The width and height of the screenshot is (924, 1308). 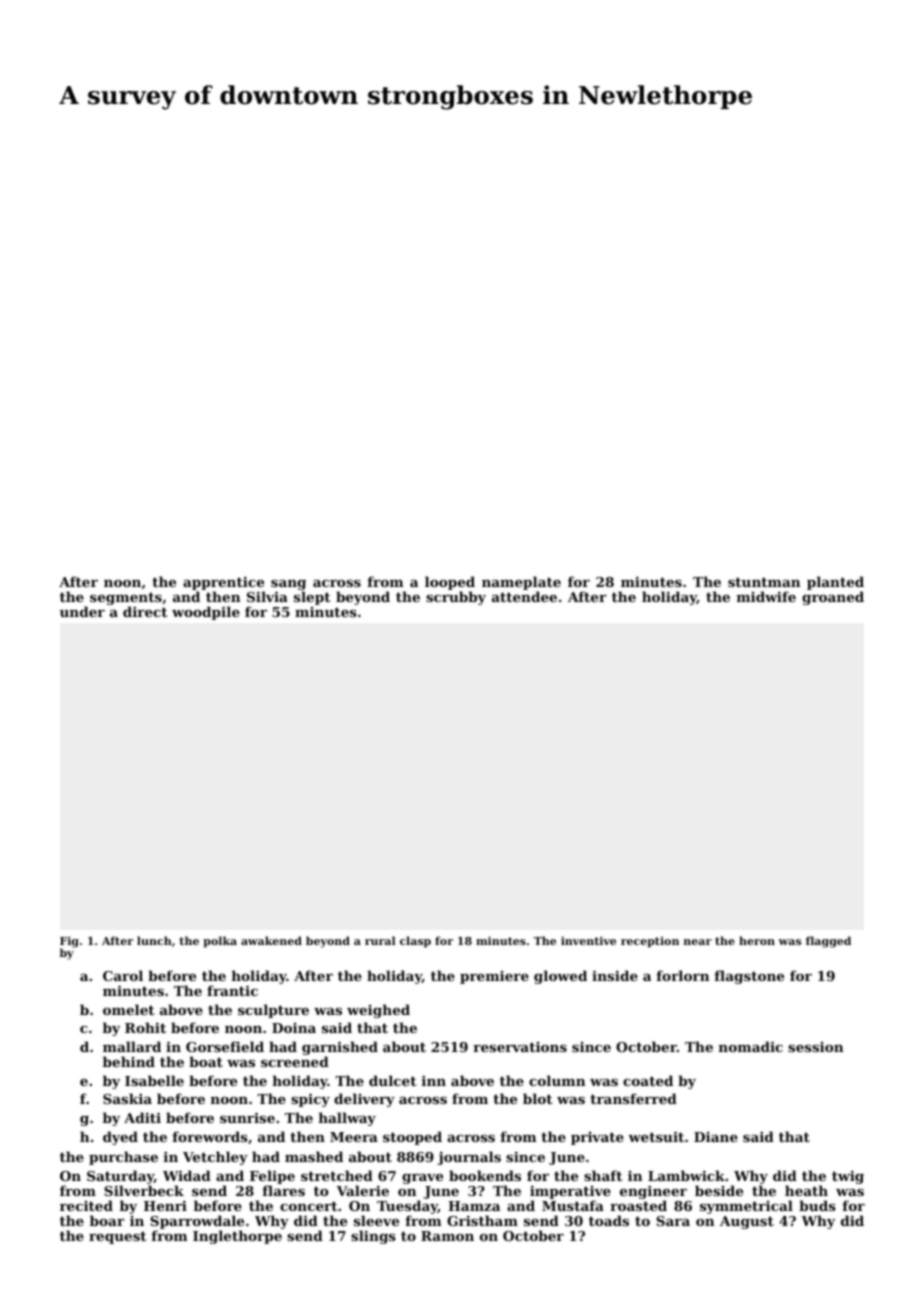 I want to click on under, so click(x=82, y=611).
